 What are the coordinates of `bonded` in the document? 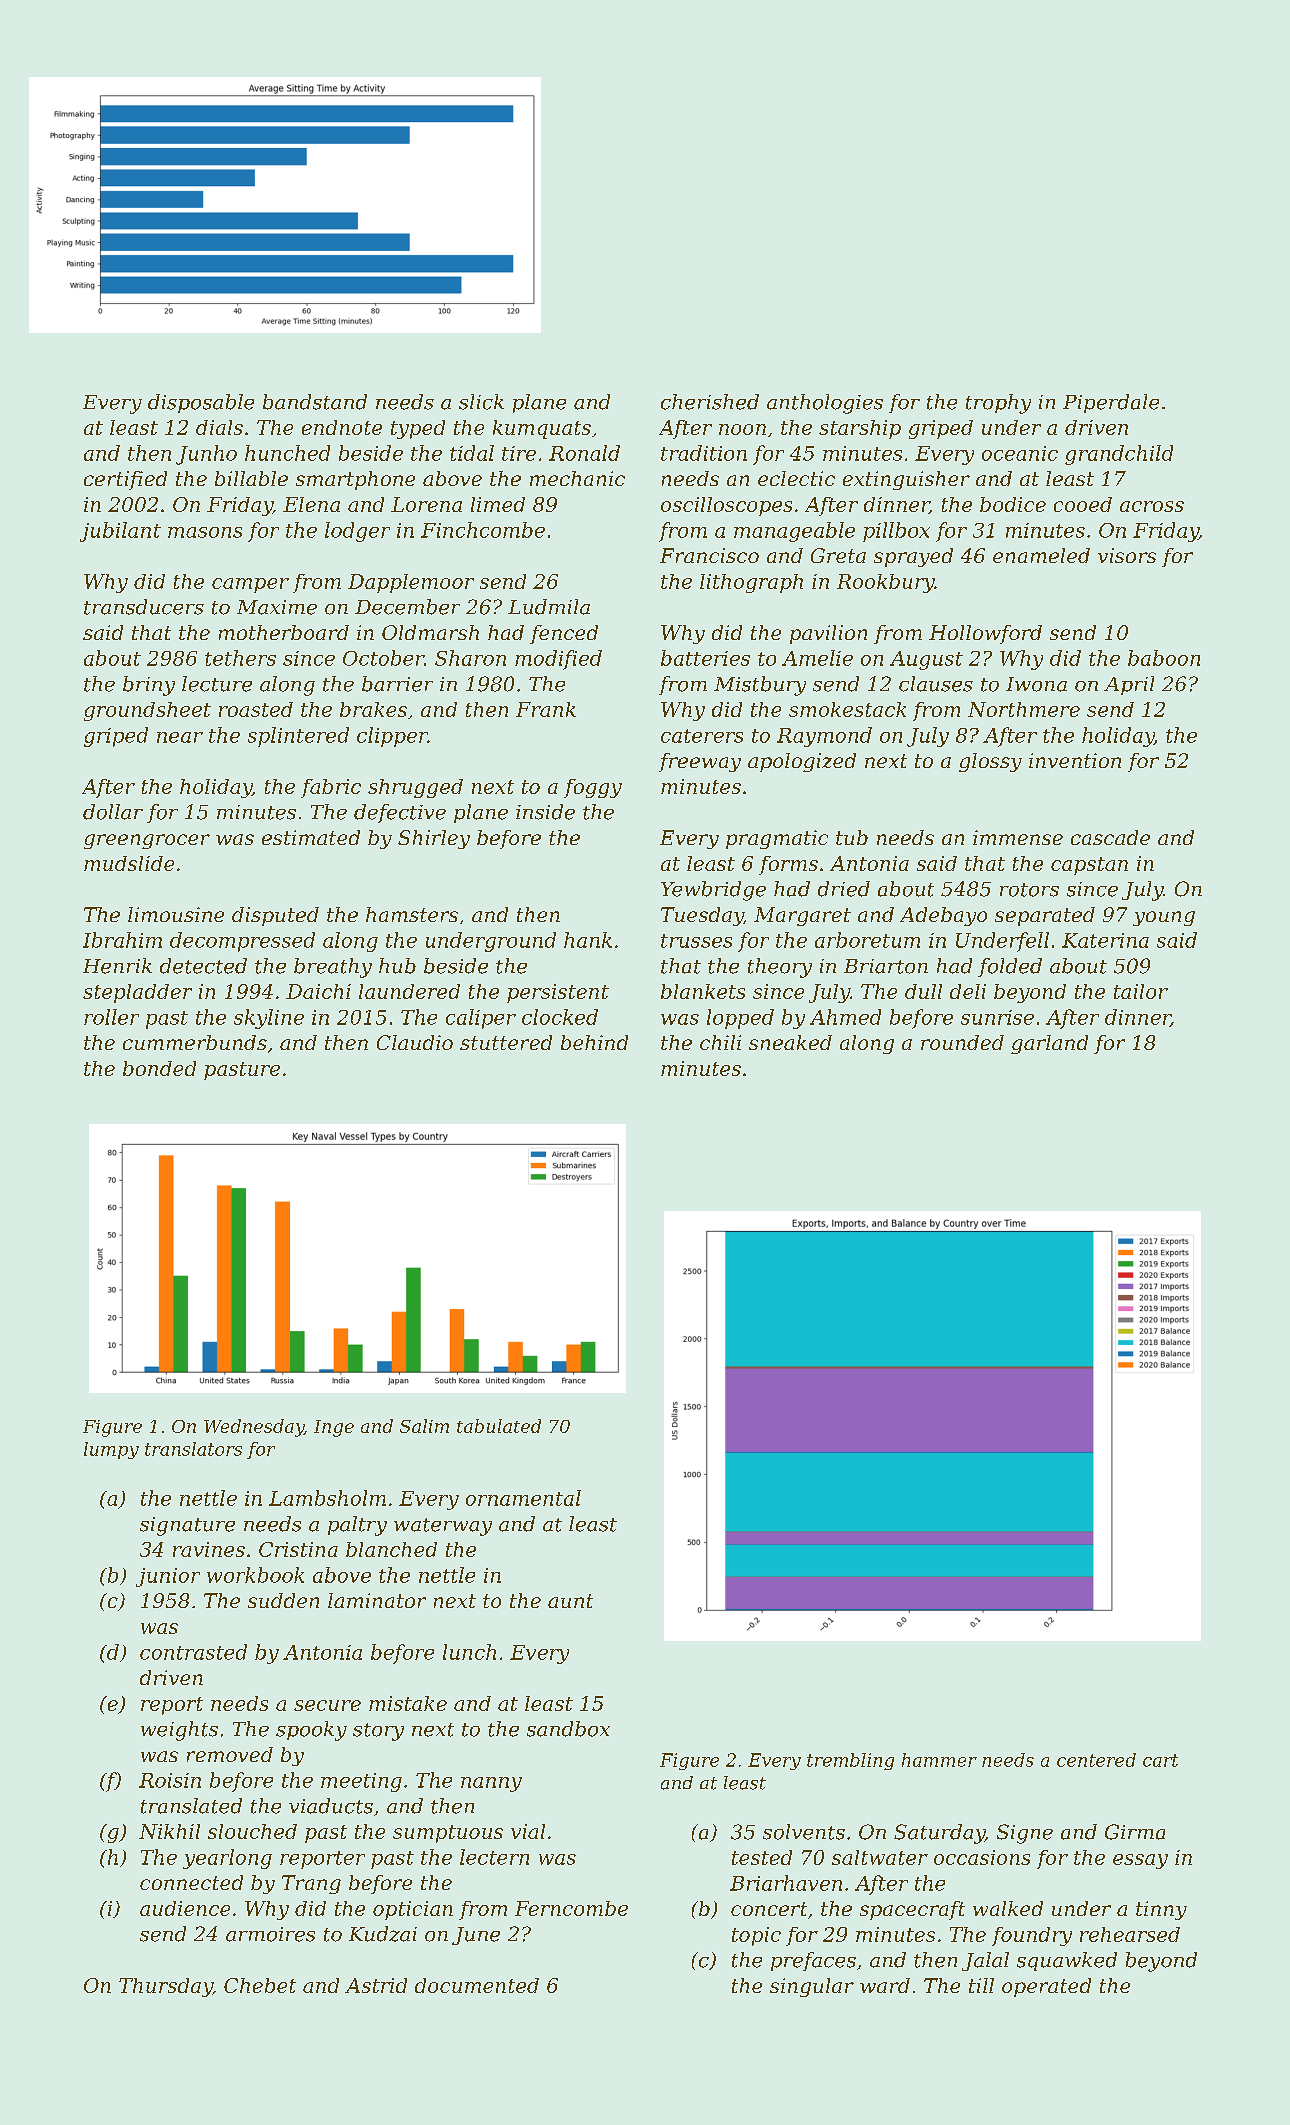 It's located at (159, 1068).
